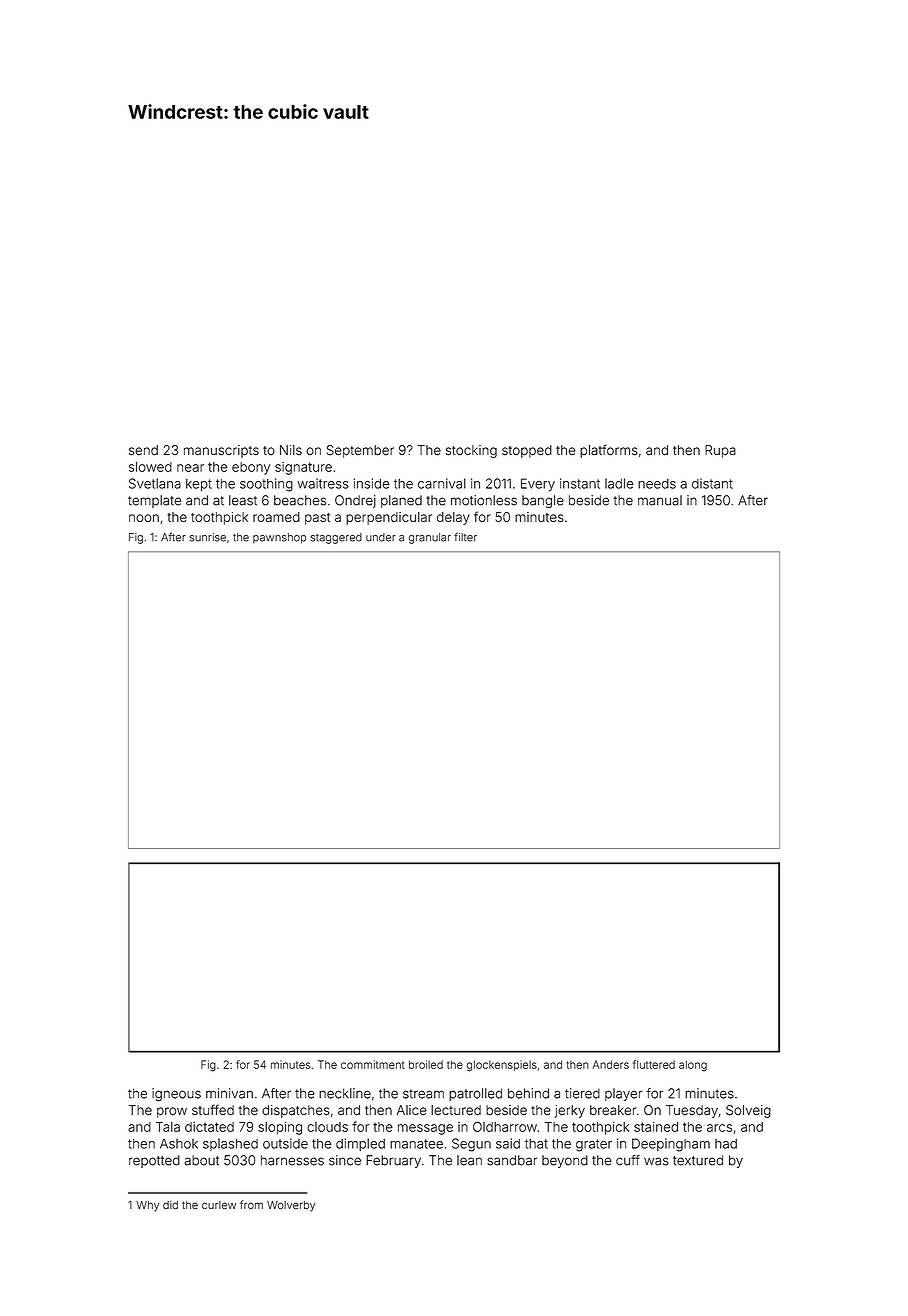 This screenshot has width=908, height=1316. What do you see at coordinates (465, 537) in the screenshot?
I see `filter` at bounding box center [465, 537].
